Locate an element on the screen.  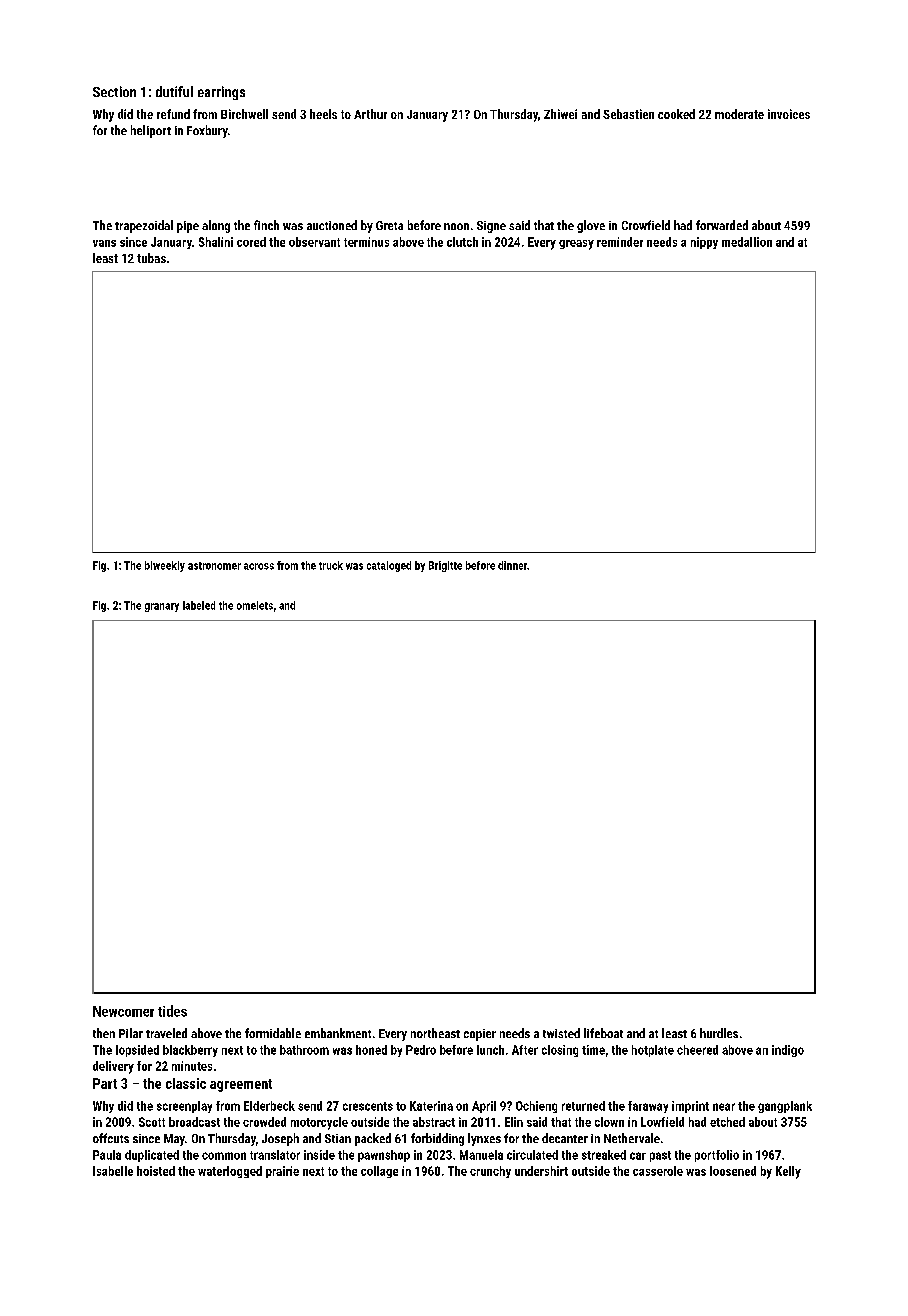
copier is located at coordinates (480, 1035).
